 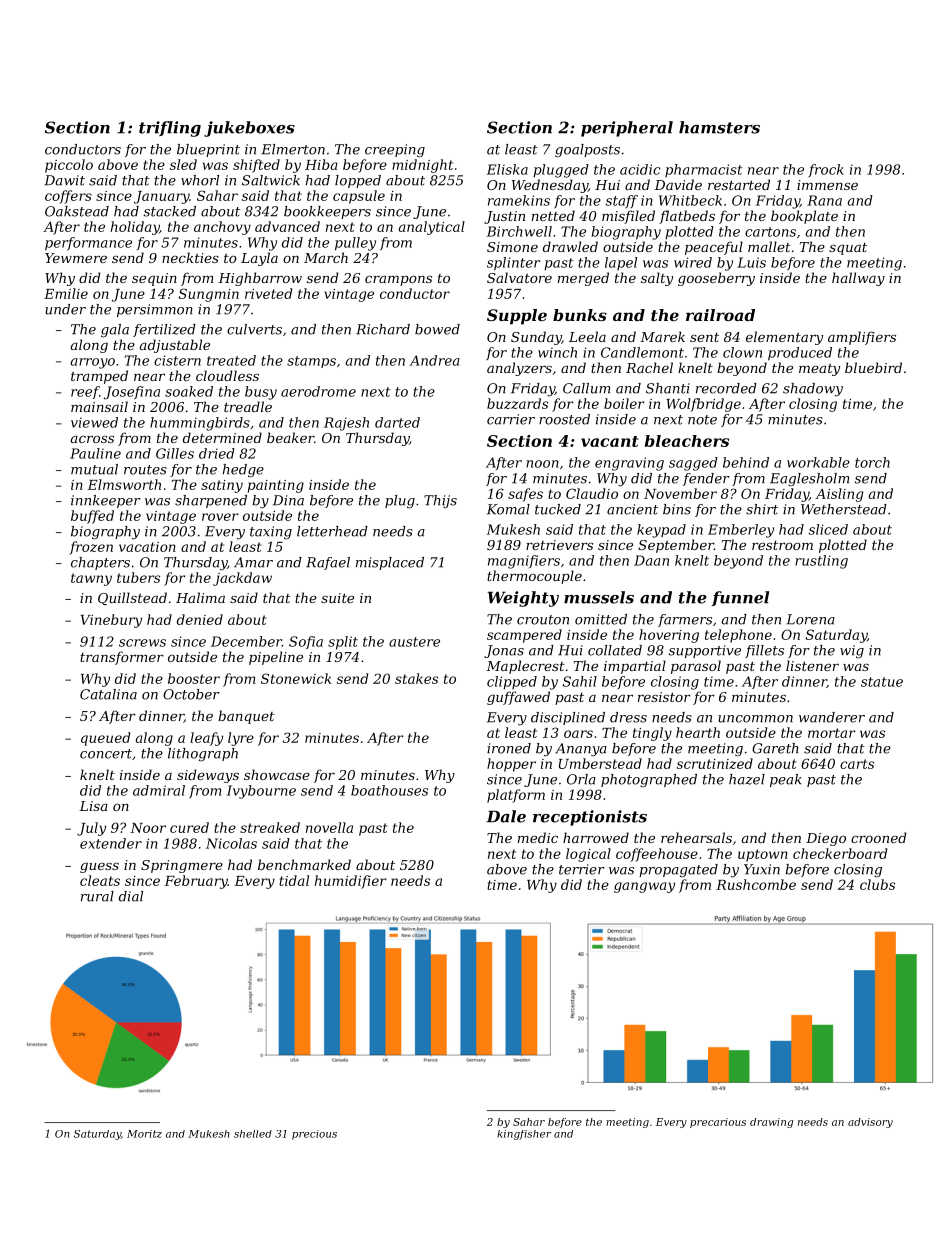 I want to click on platform, so click(x=516, y=796).
